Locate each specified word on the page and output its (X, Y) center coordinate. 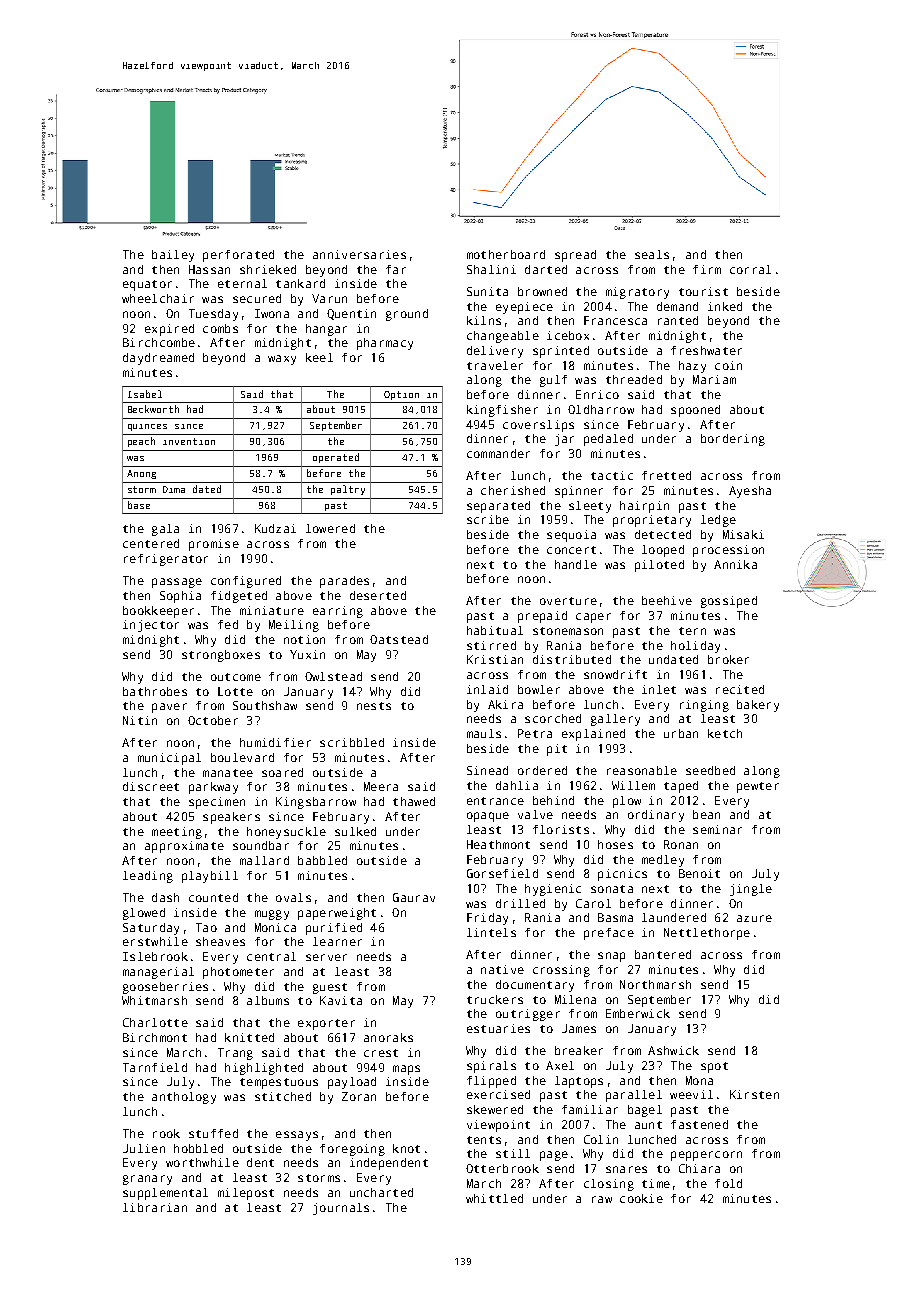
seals (652, 254)
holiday (695, 647)
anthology (184, 1098)
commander (498, 453)
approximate (184, 847)
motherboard (506, 254)
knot (406, 1148)
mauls (484, 733)
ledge (718, 521)
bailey (173, 256)
